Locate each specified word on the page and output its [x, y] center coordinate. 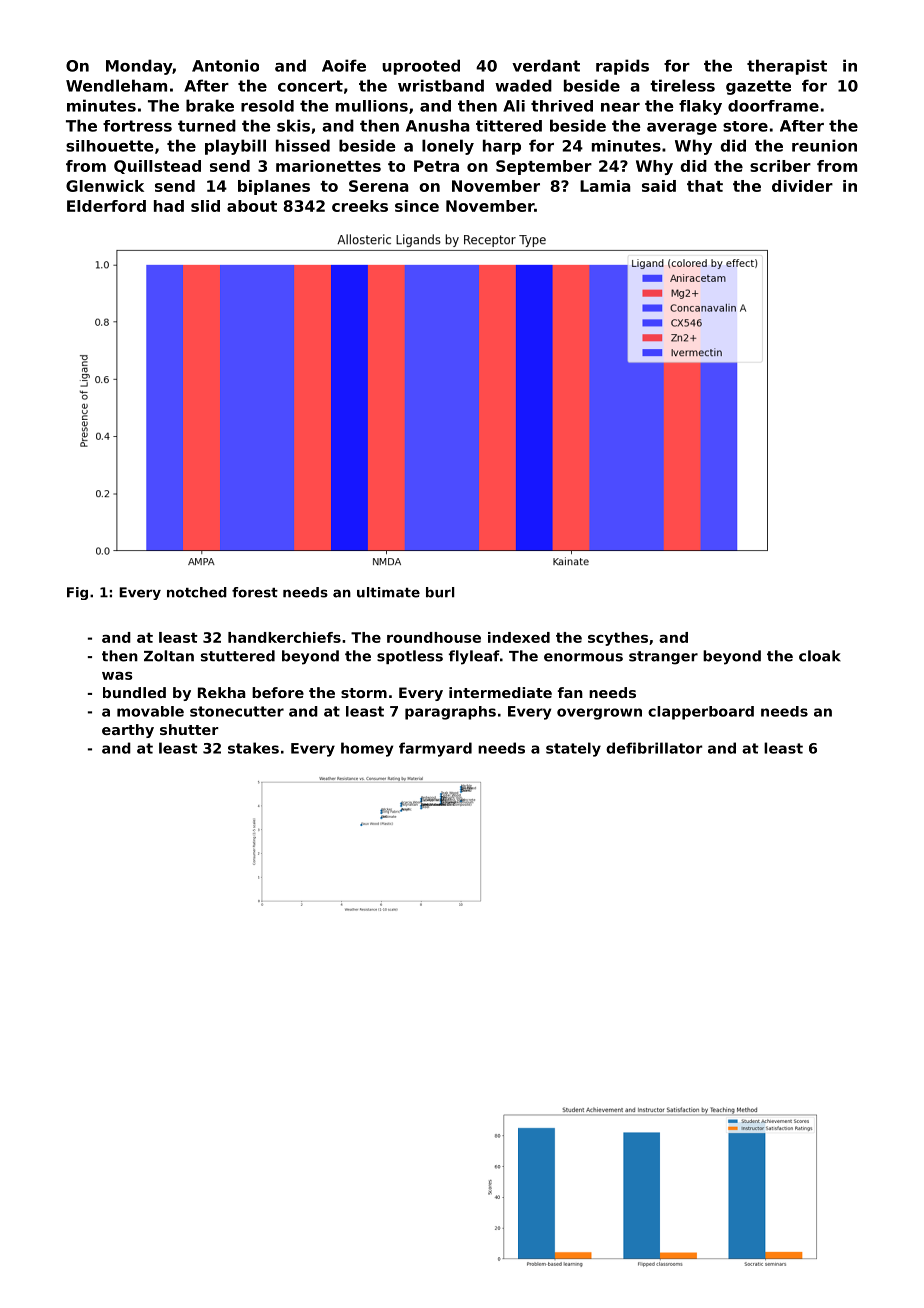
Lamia [605, 186]
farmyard [435, 749]
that [705, 186]
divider [802, 186]
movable [150, 711]
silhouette [110, 146]
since [417, 206]
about [252, 206]
